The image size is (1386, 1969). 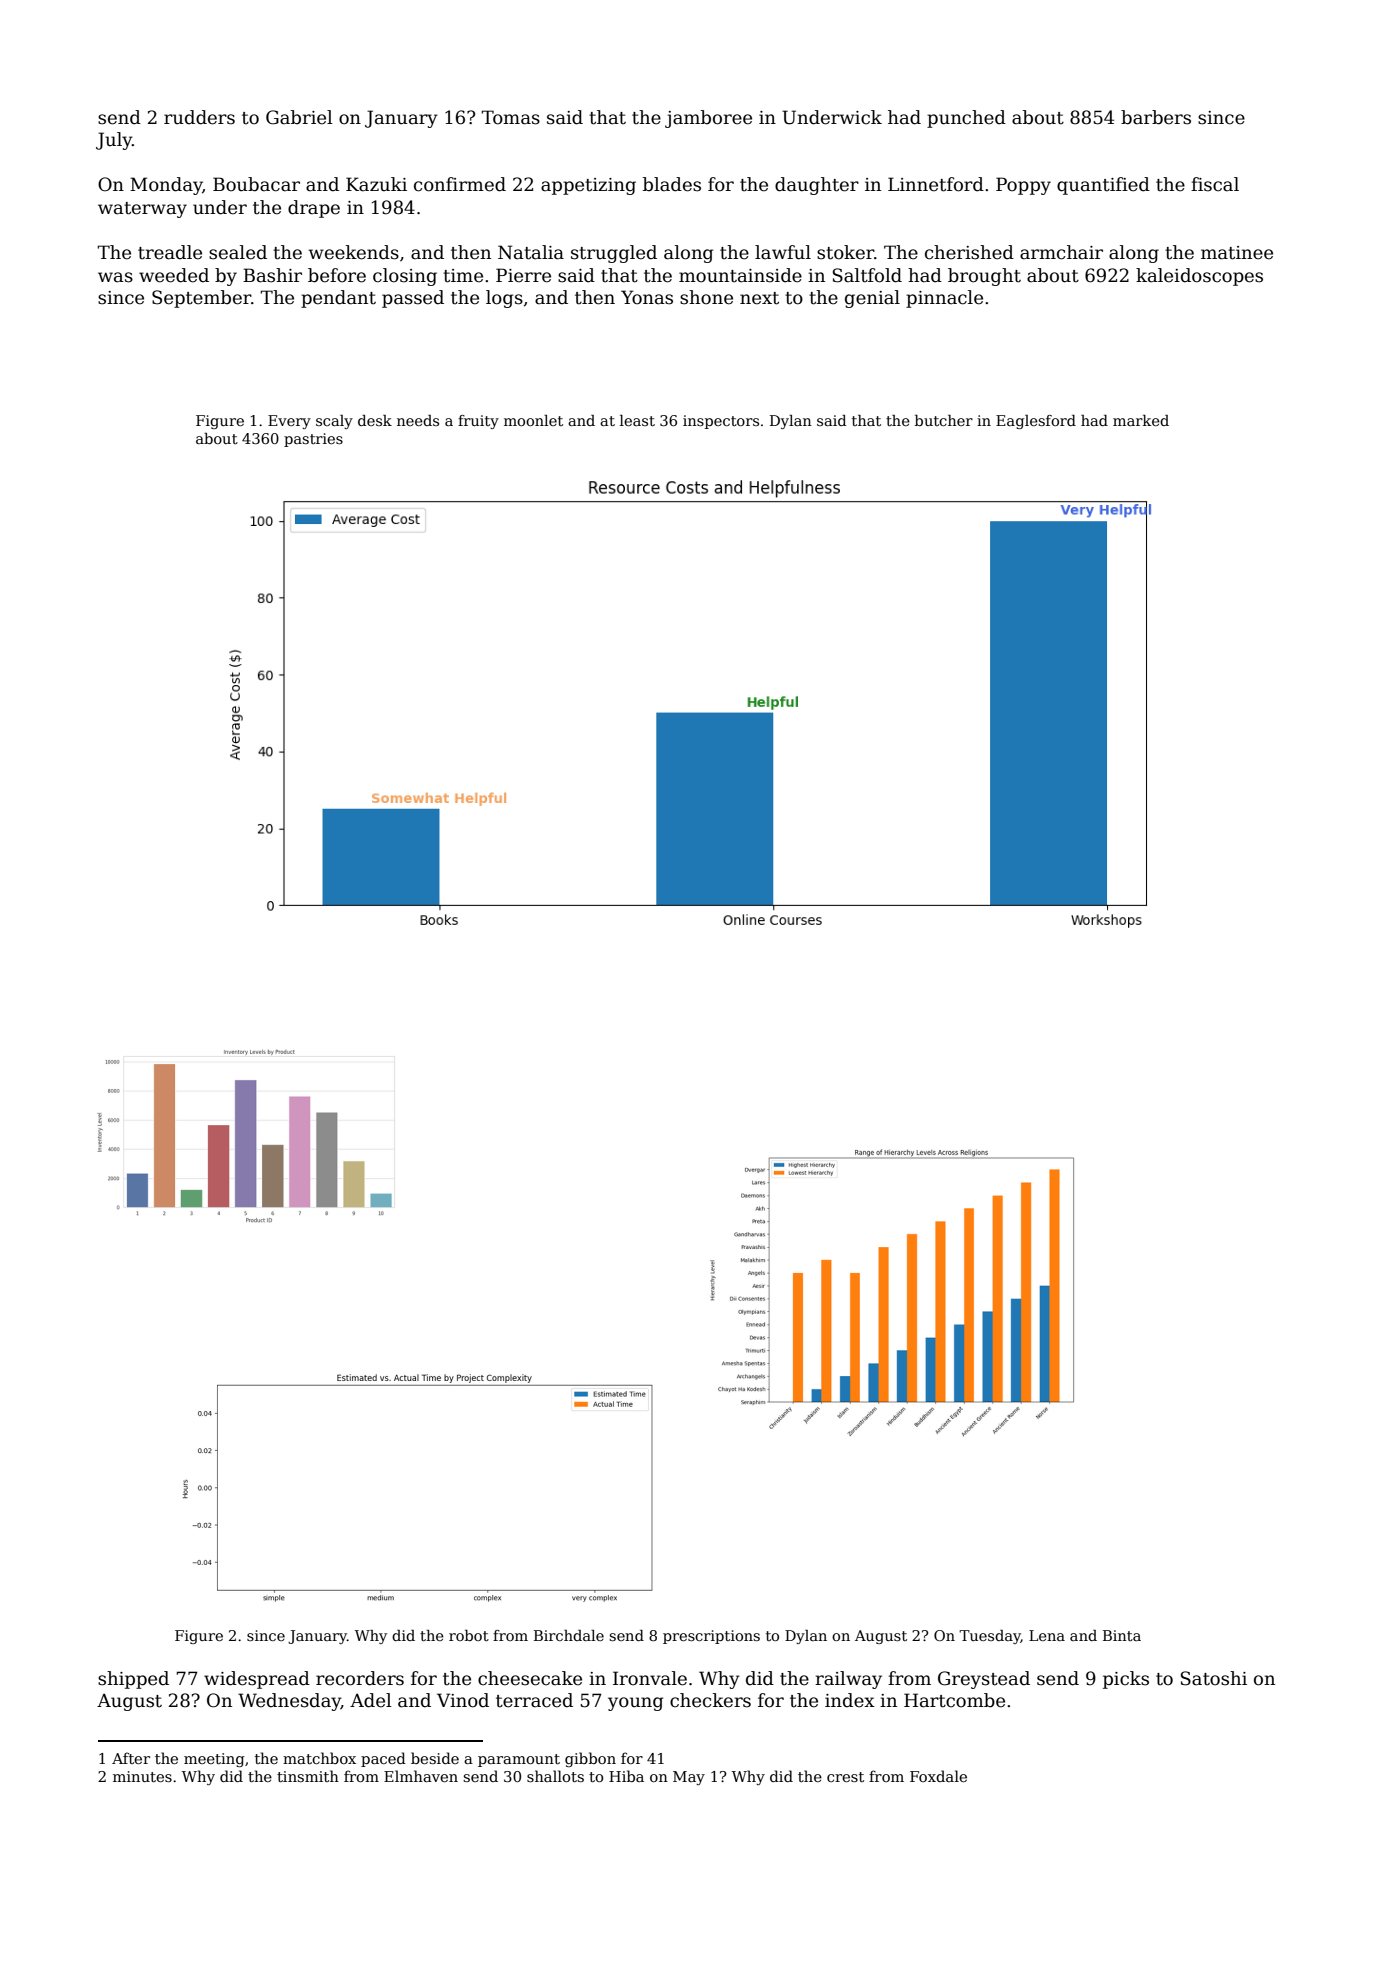 What do you see at coordinates (711, 1637) in the screenshot?
I see `prescriptions` at bounding box center [711, 1637].
